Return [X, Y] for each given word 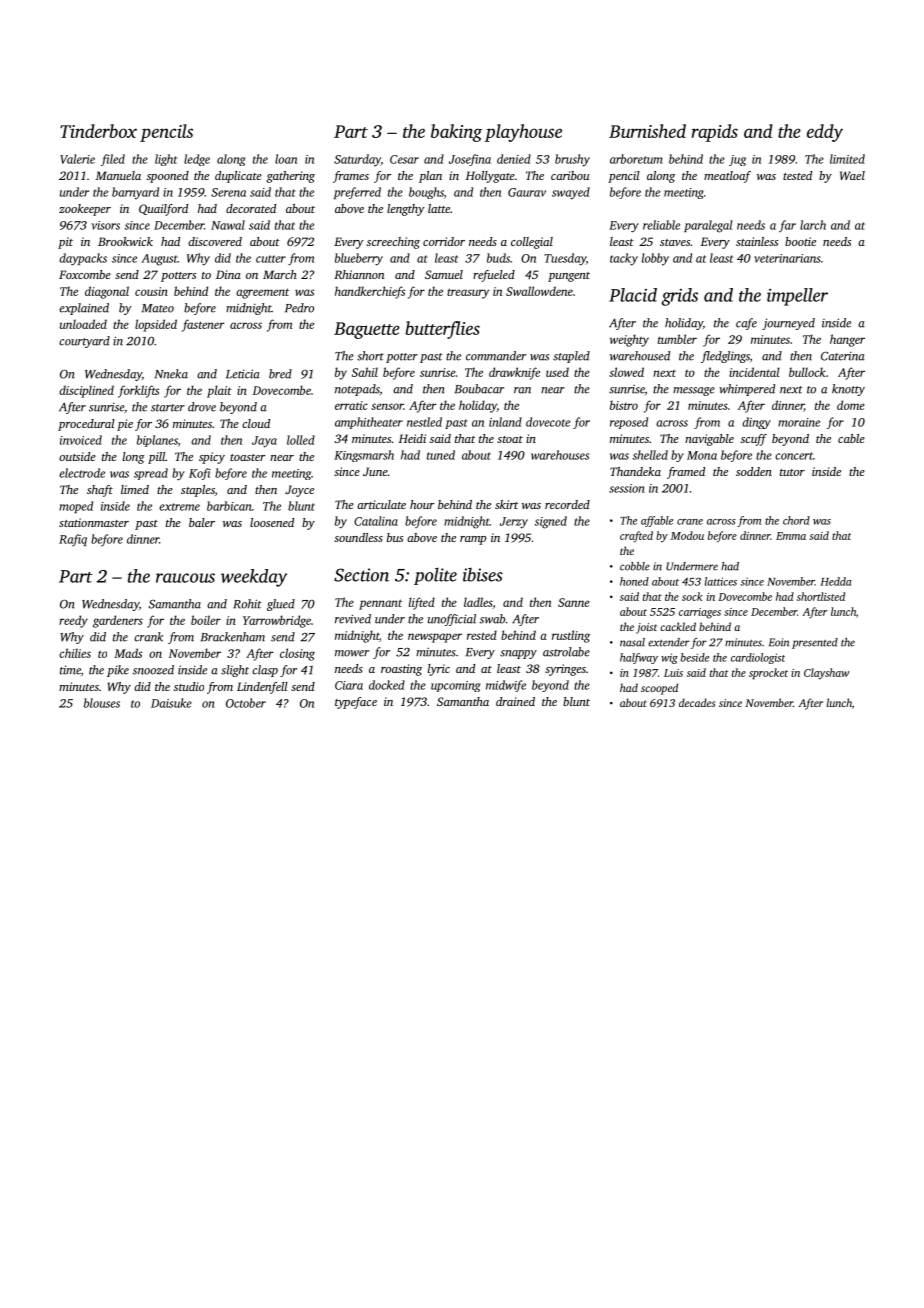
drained [515, 701]
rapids [715, 133]
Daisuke [171, 703]
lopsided [156, 325]
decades [697, 702]
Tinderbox [98, 131]
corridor [444, 241]
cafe [746, 324]
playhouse [523, 133]
